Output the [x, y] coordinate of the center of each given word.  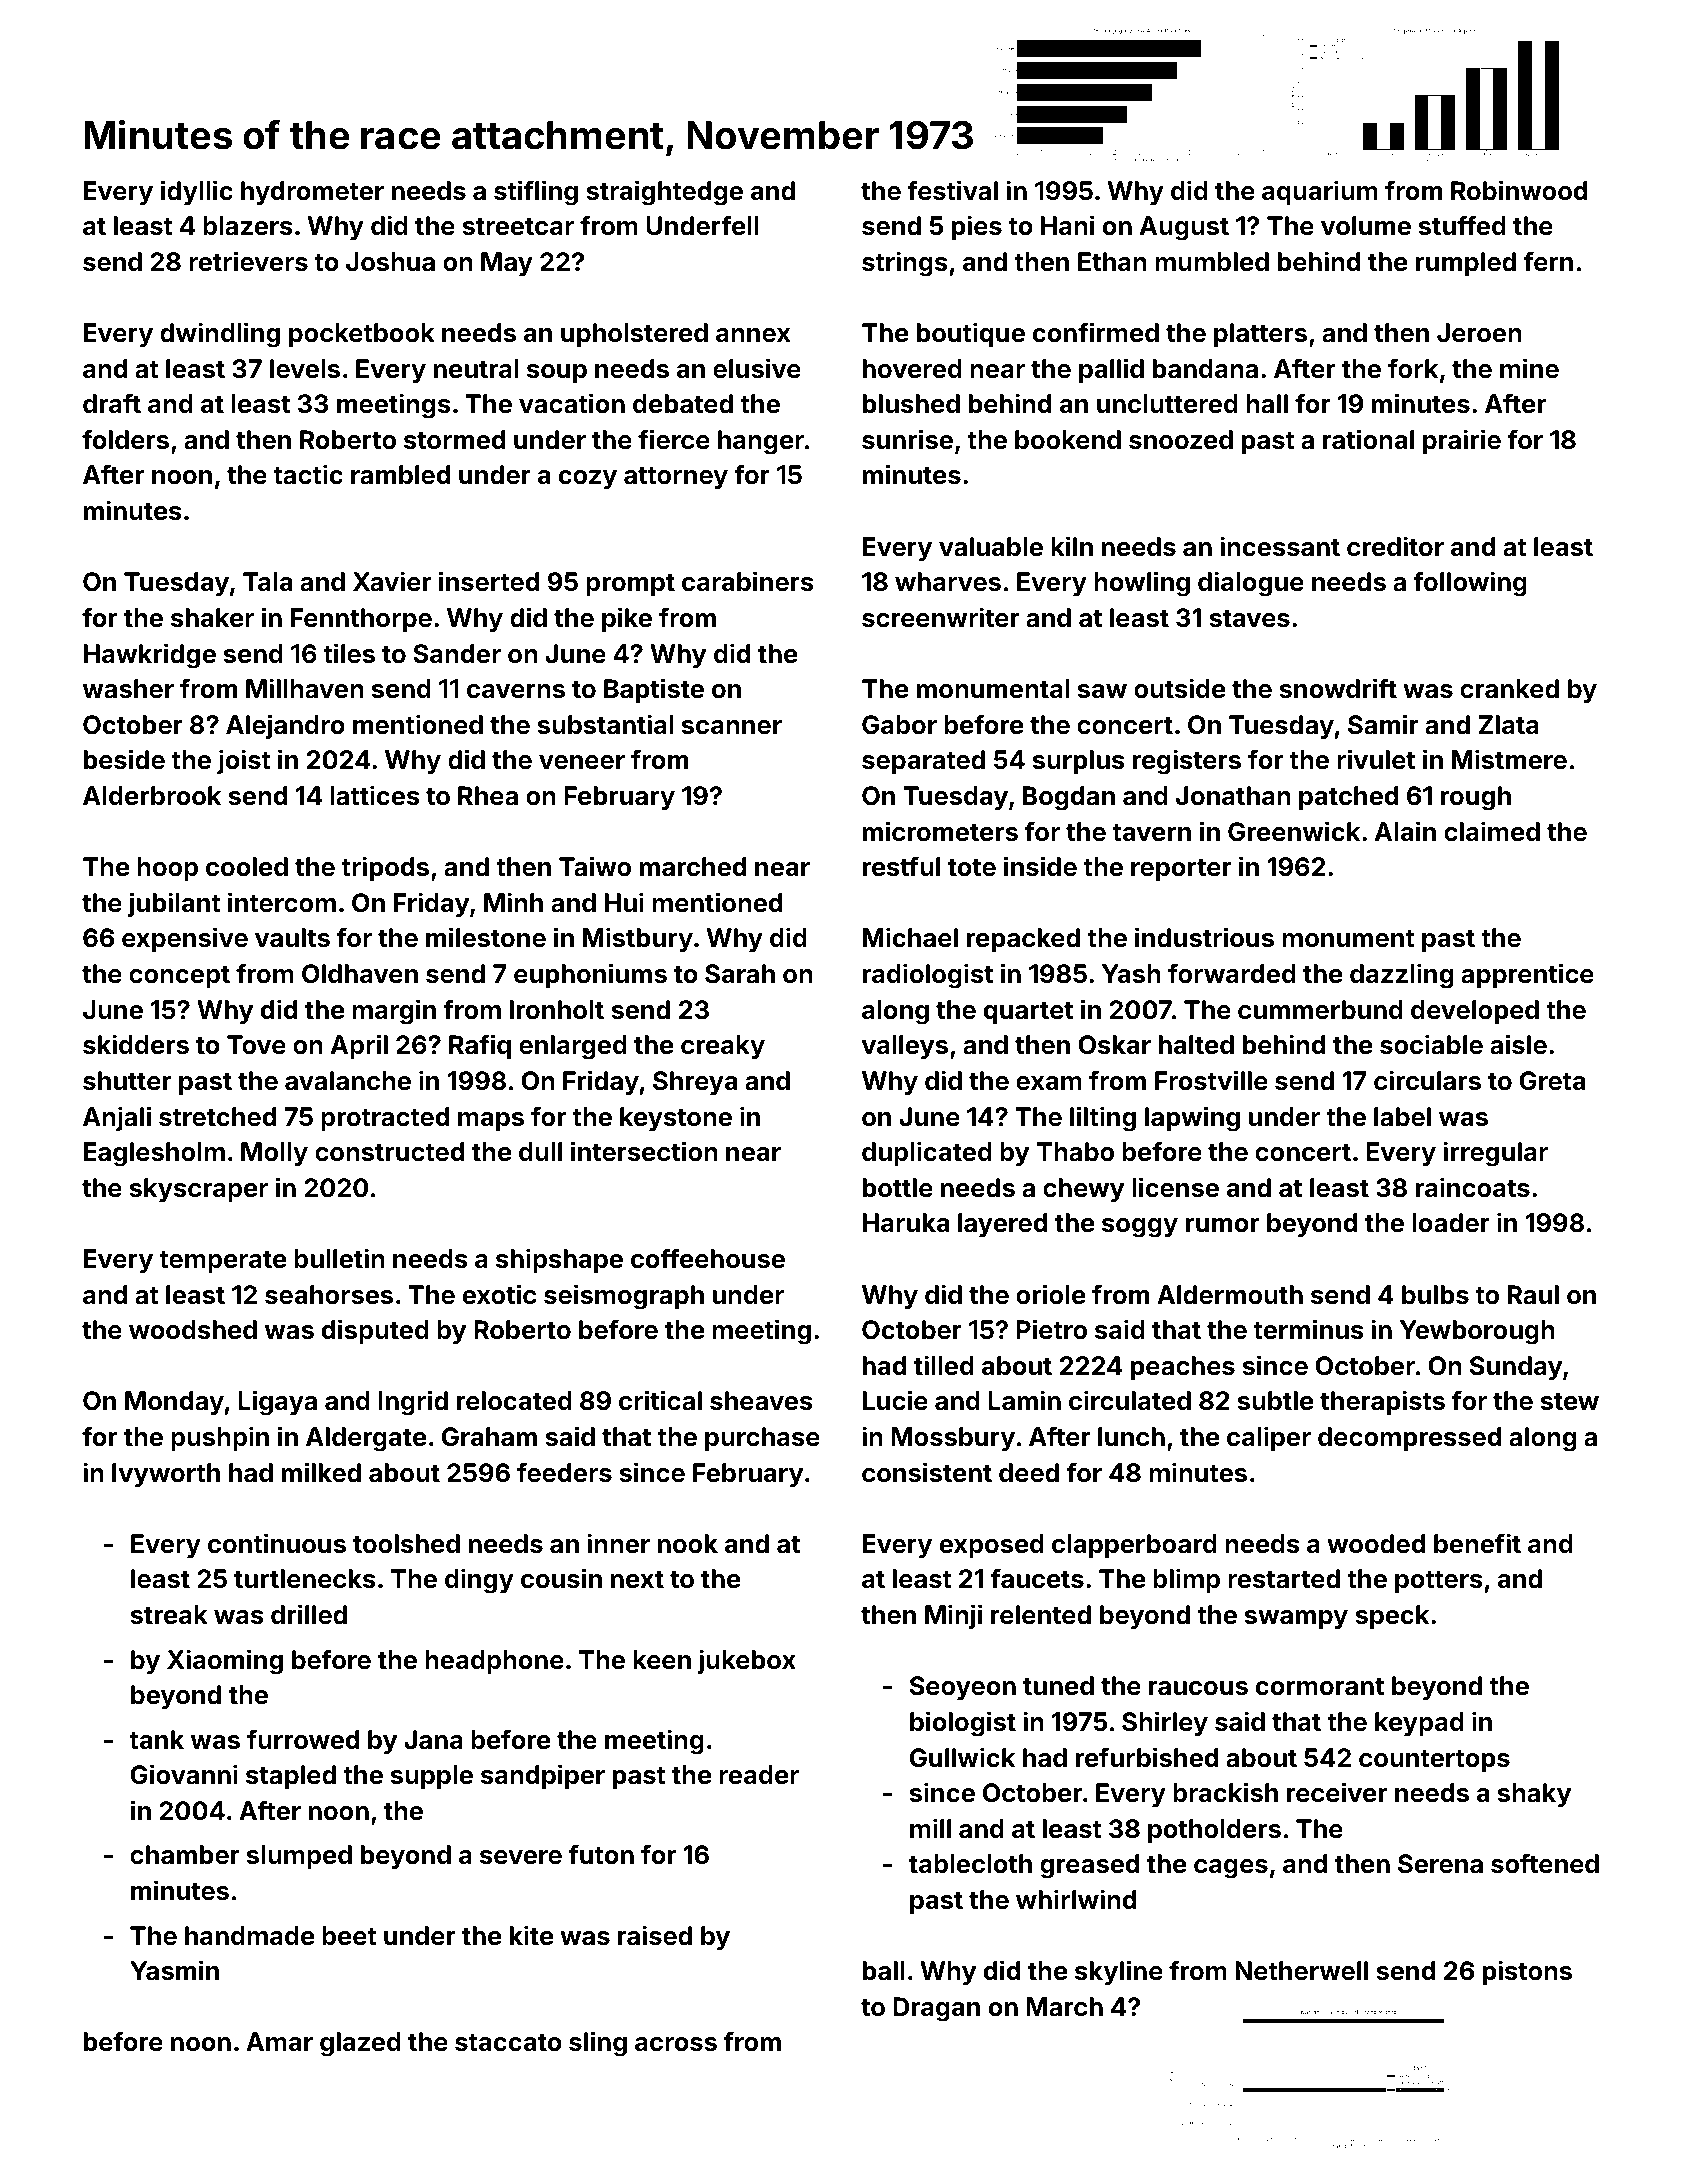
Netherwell [1301, 1971]
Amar [279, 2042]
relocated [514, 1401]
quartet [1028, 1013]
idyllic [197, 193]
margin [394, 1012]
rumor [1222, 1225]
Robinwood [1519, 190]
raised [655, 1935]
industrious [1204, 937]
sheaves [761, 1401]
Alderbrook [152, 796]
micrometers [940, 831]
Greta [1552, 1081]
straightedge [664, 193]
